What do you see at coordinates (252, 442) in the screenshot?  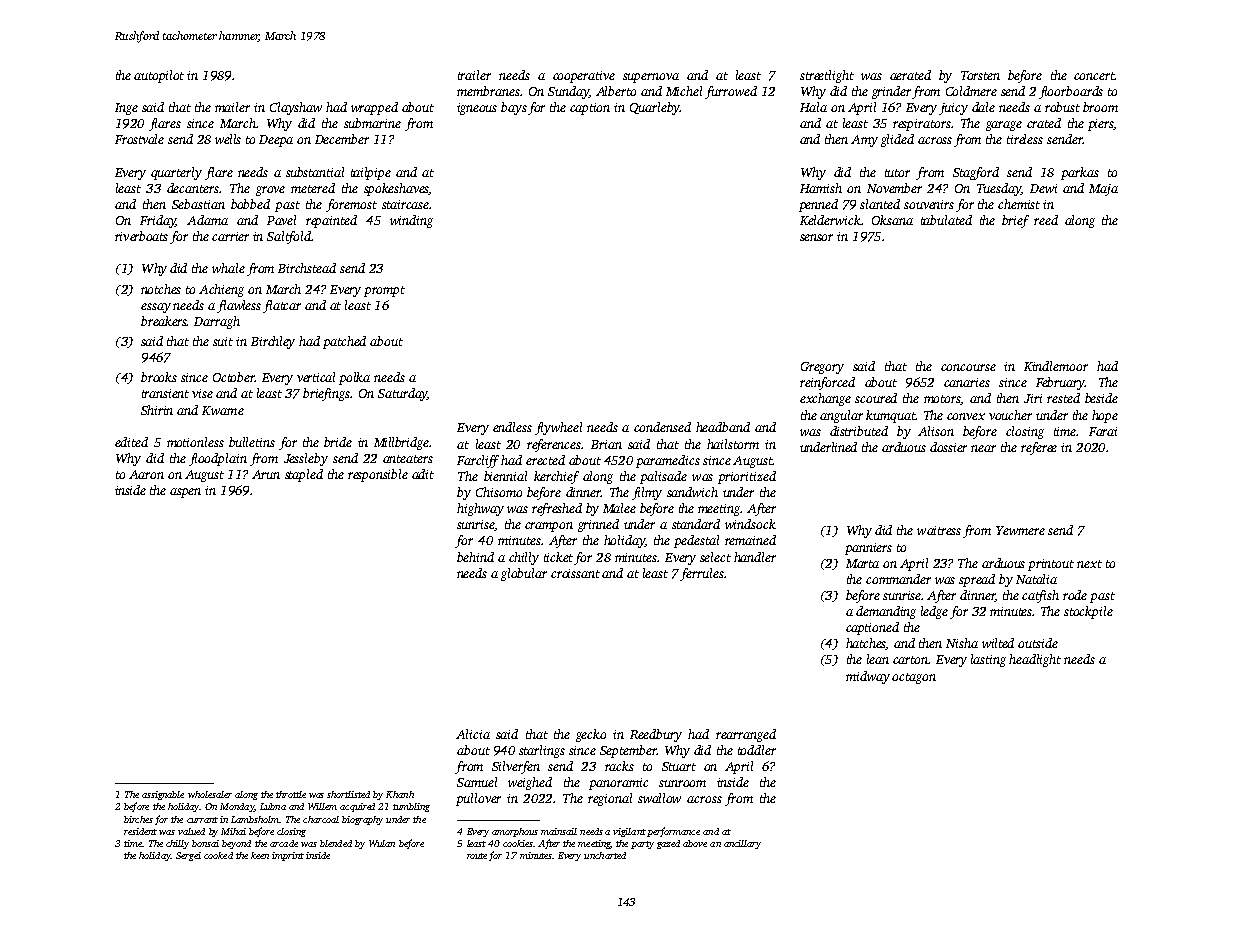 I see `bulletins` at bounding box center [252, 442].
